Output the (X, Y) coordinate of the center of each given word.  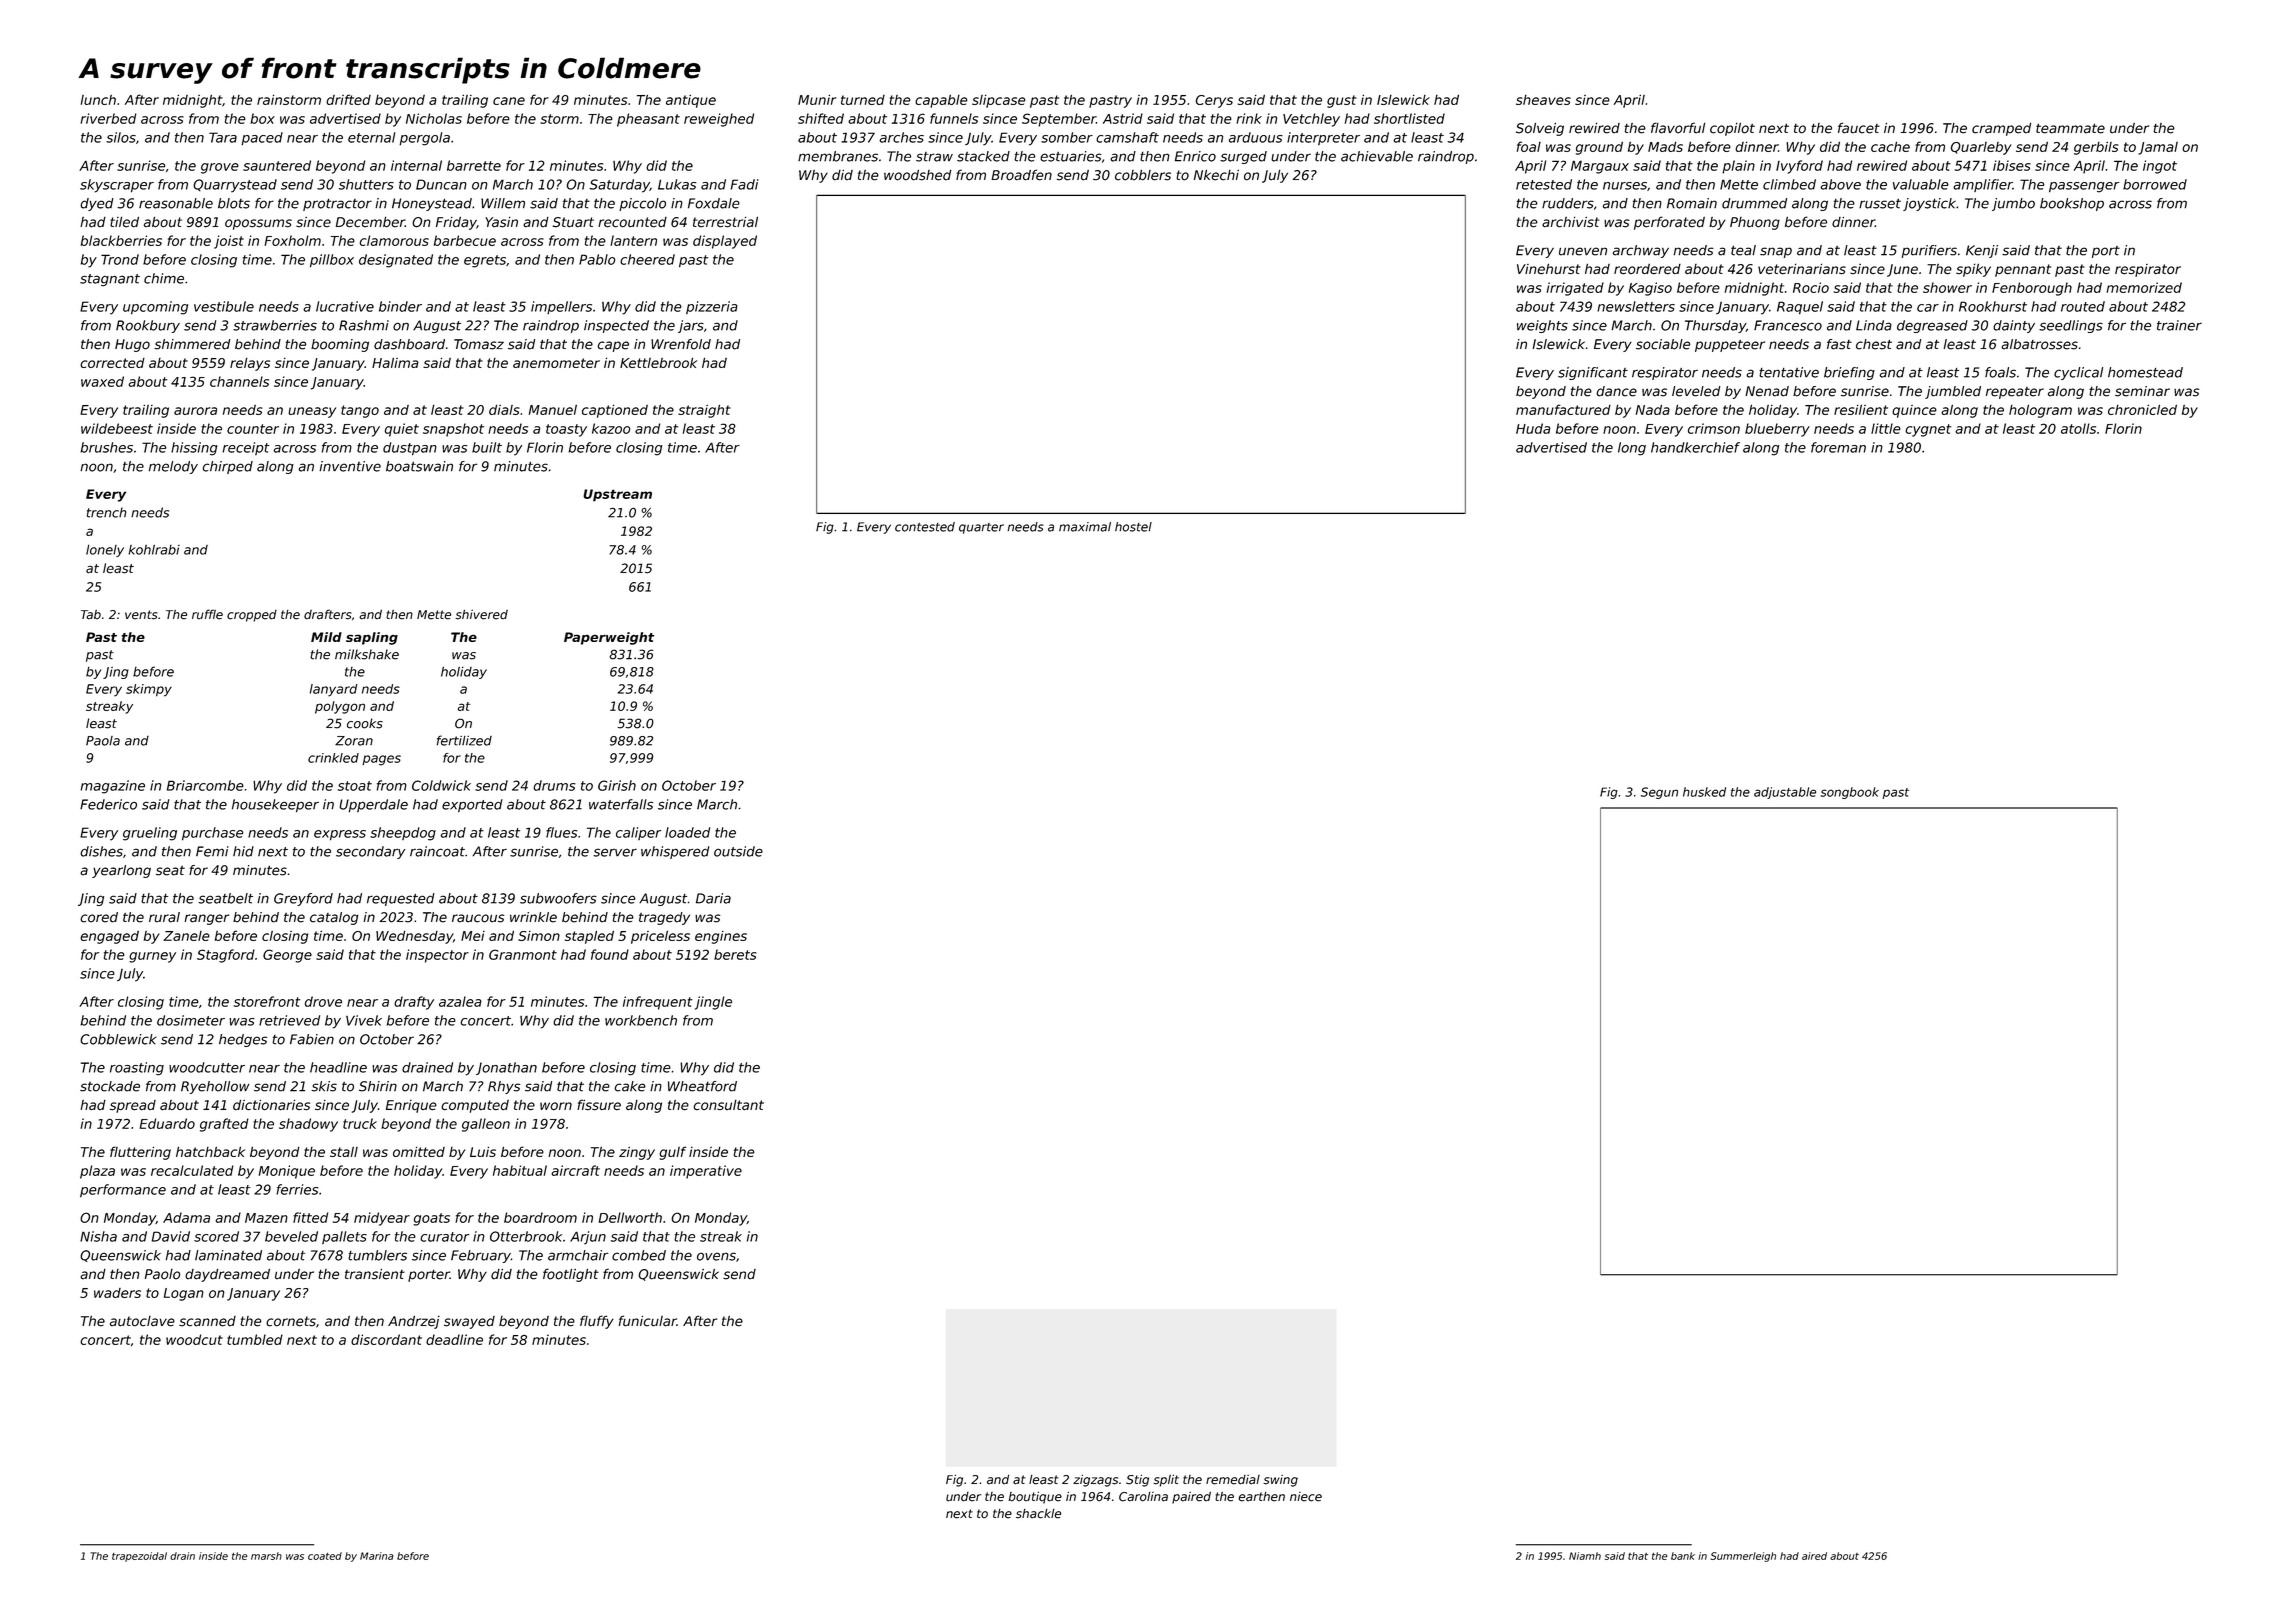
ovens (716, 1256)
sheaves (1543, 100)
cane (509, 101)
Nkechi (1216, 175)
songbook (1850, 793)
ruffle (207, 614)
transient (375, 1274)
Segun (1659, 793)
